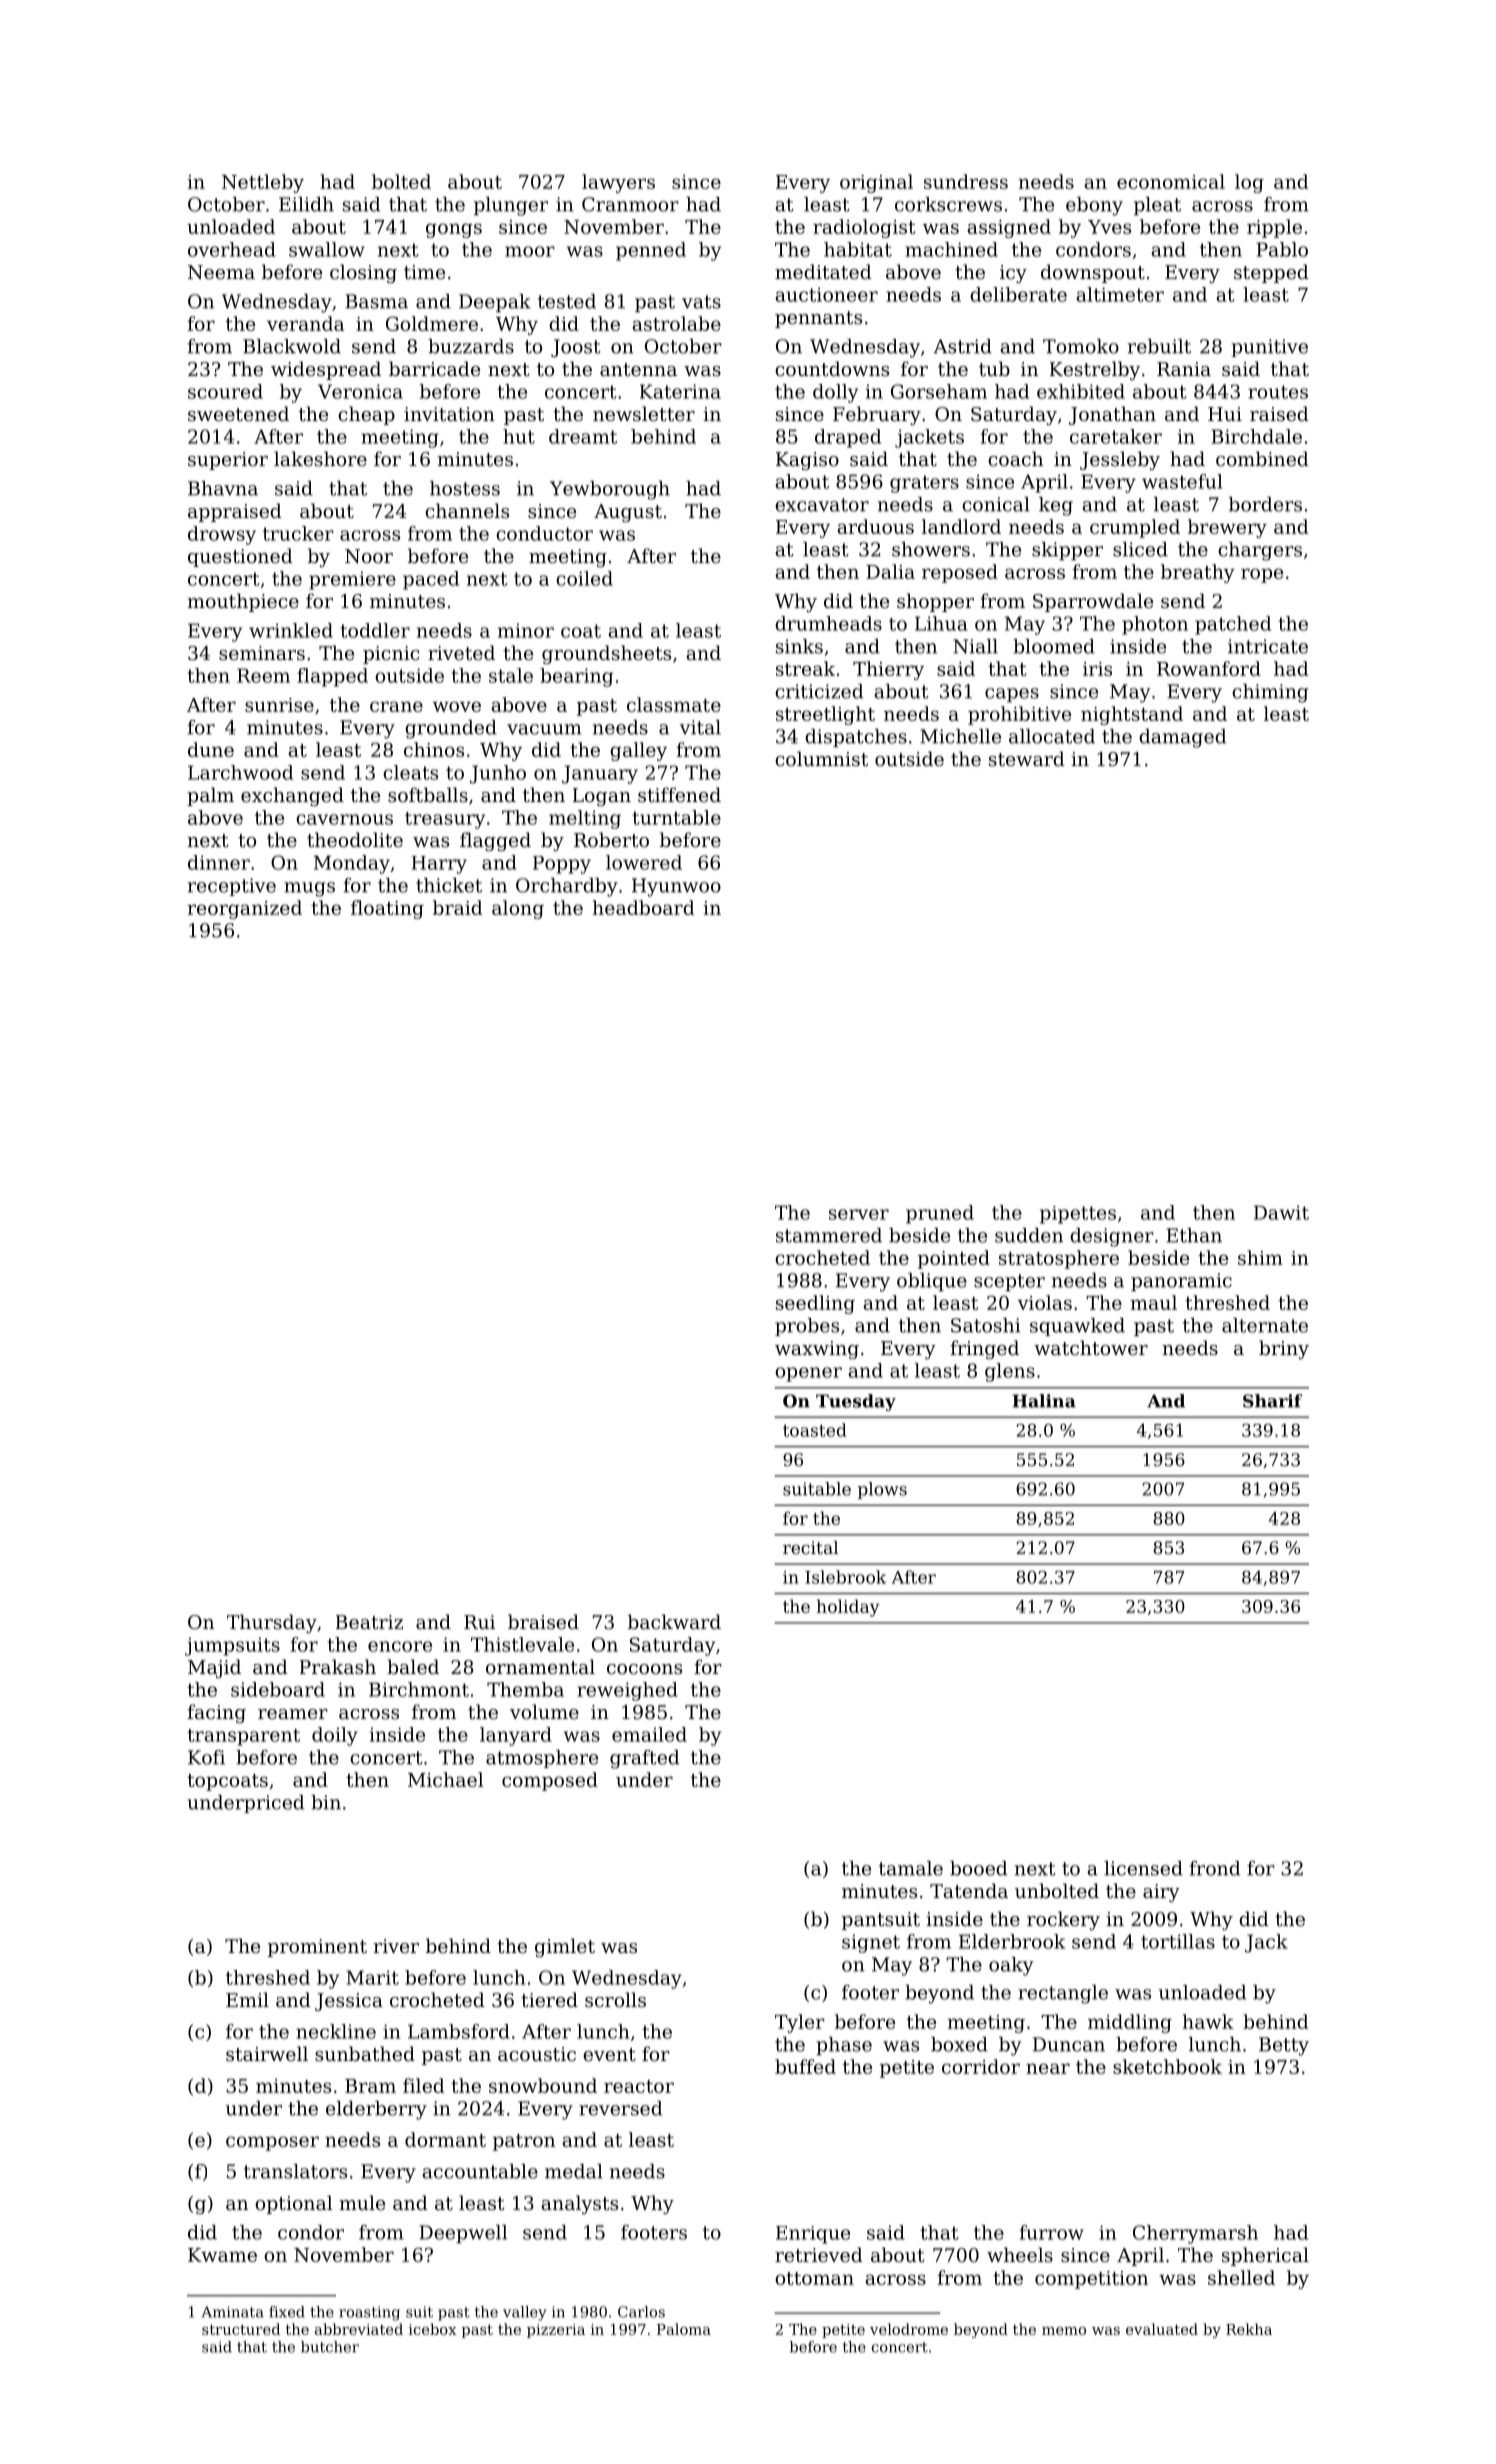 This screenshot has height=2464, width=1496. What do you see at coordinates (1143, 1868) in the screenshot?
I see `licensed` at bounding box center [1143, 1868].
